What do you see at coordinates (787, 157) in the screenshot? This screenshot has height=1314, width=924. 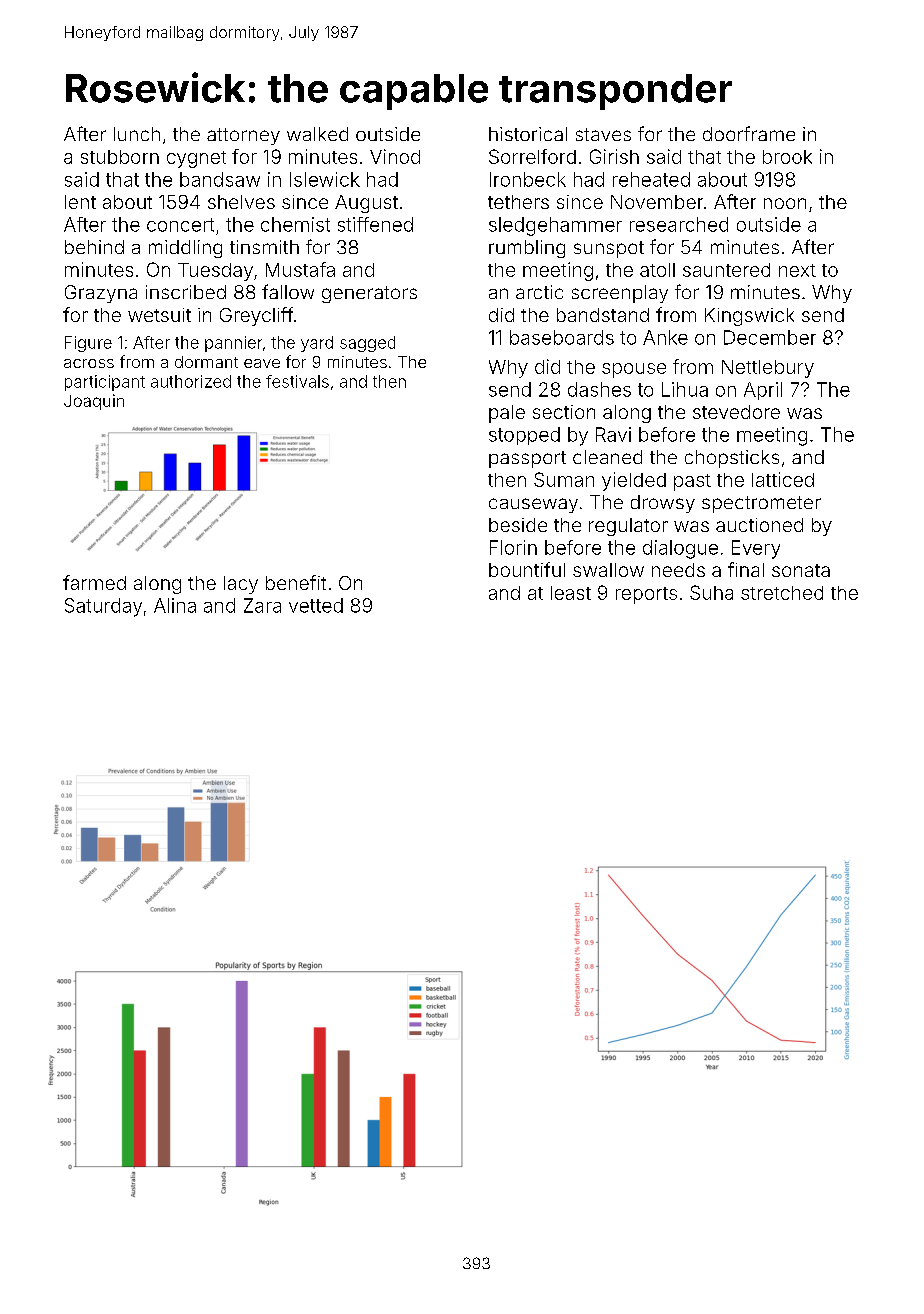 I see `brook` at bounding box center [787, 157].
